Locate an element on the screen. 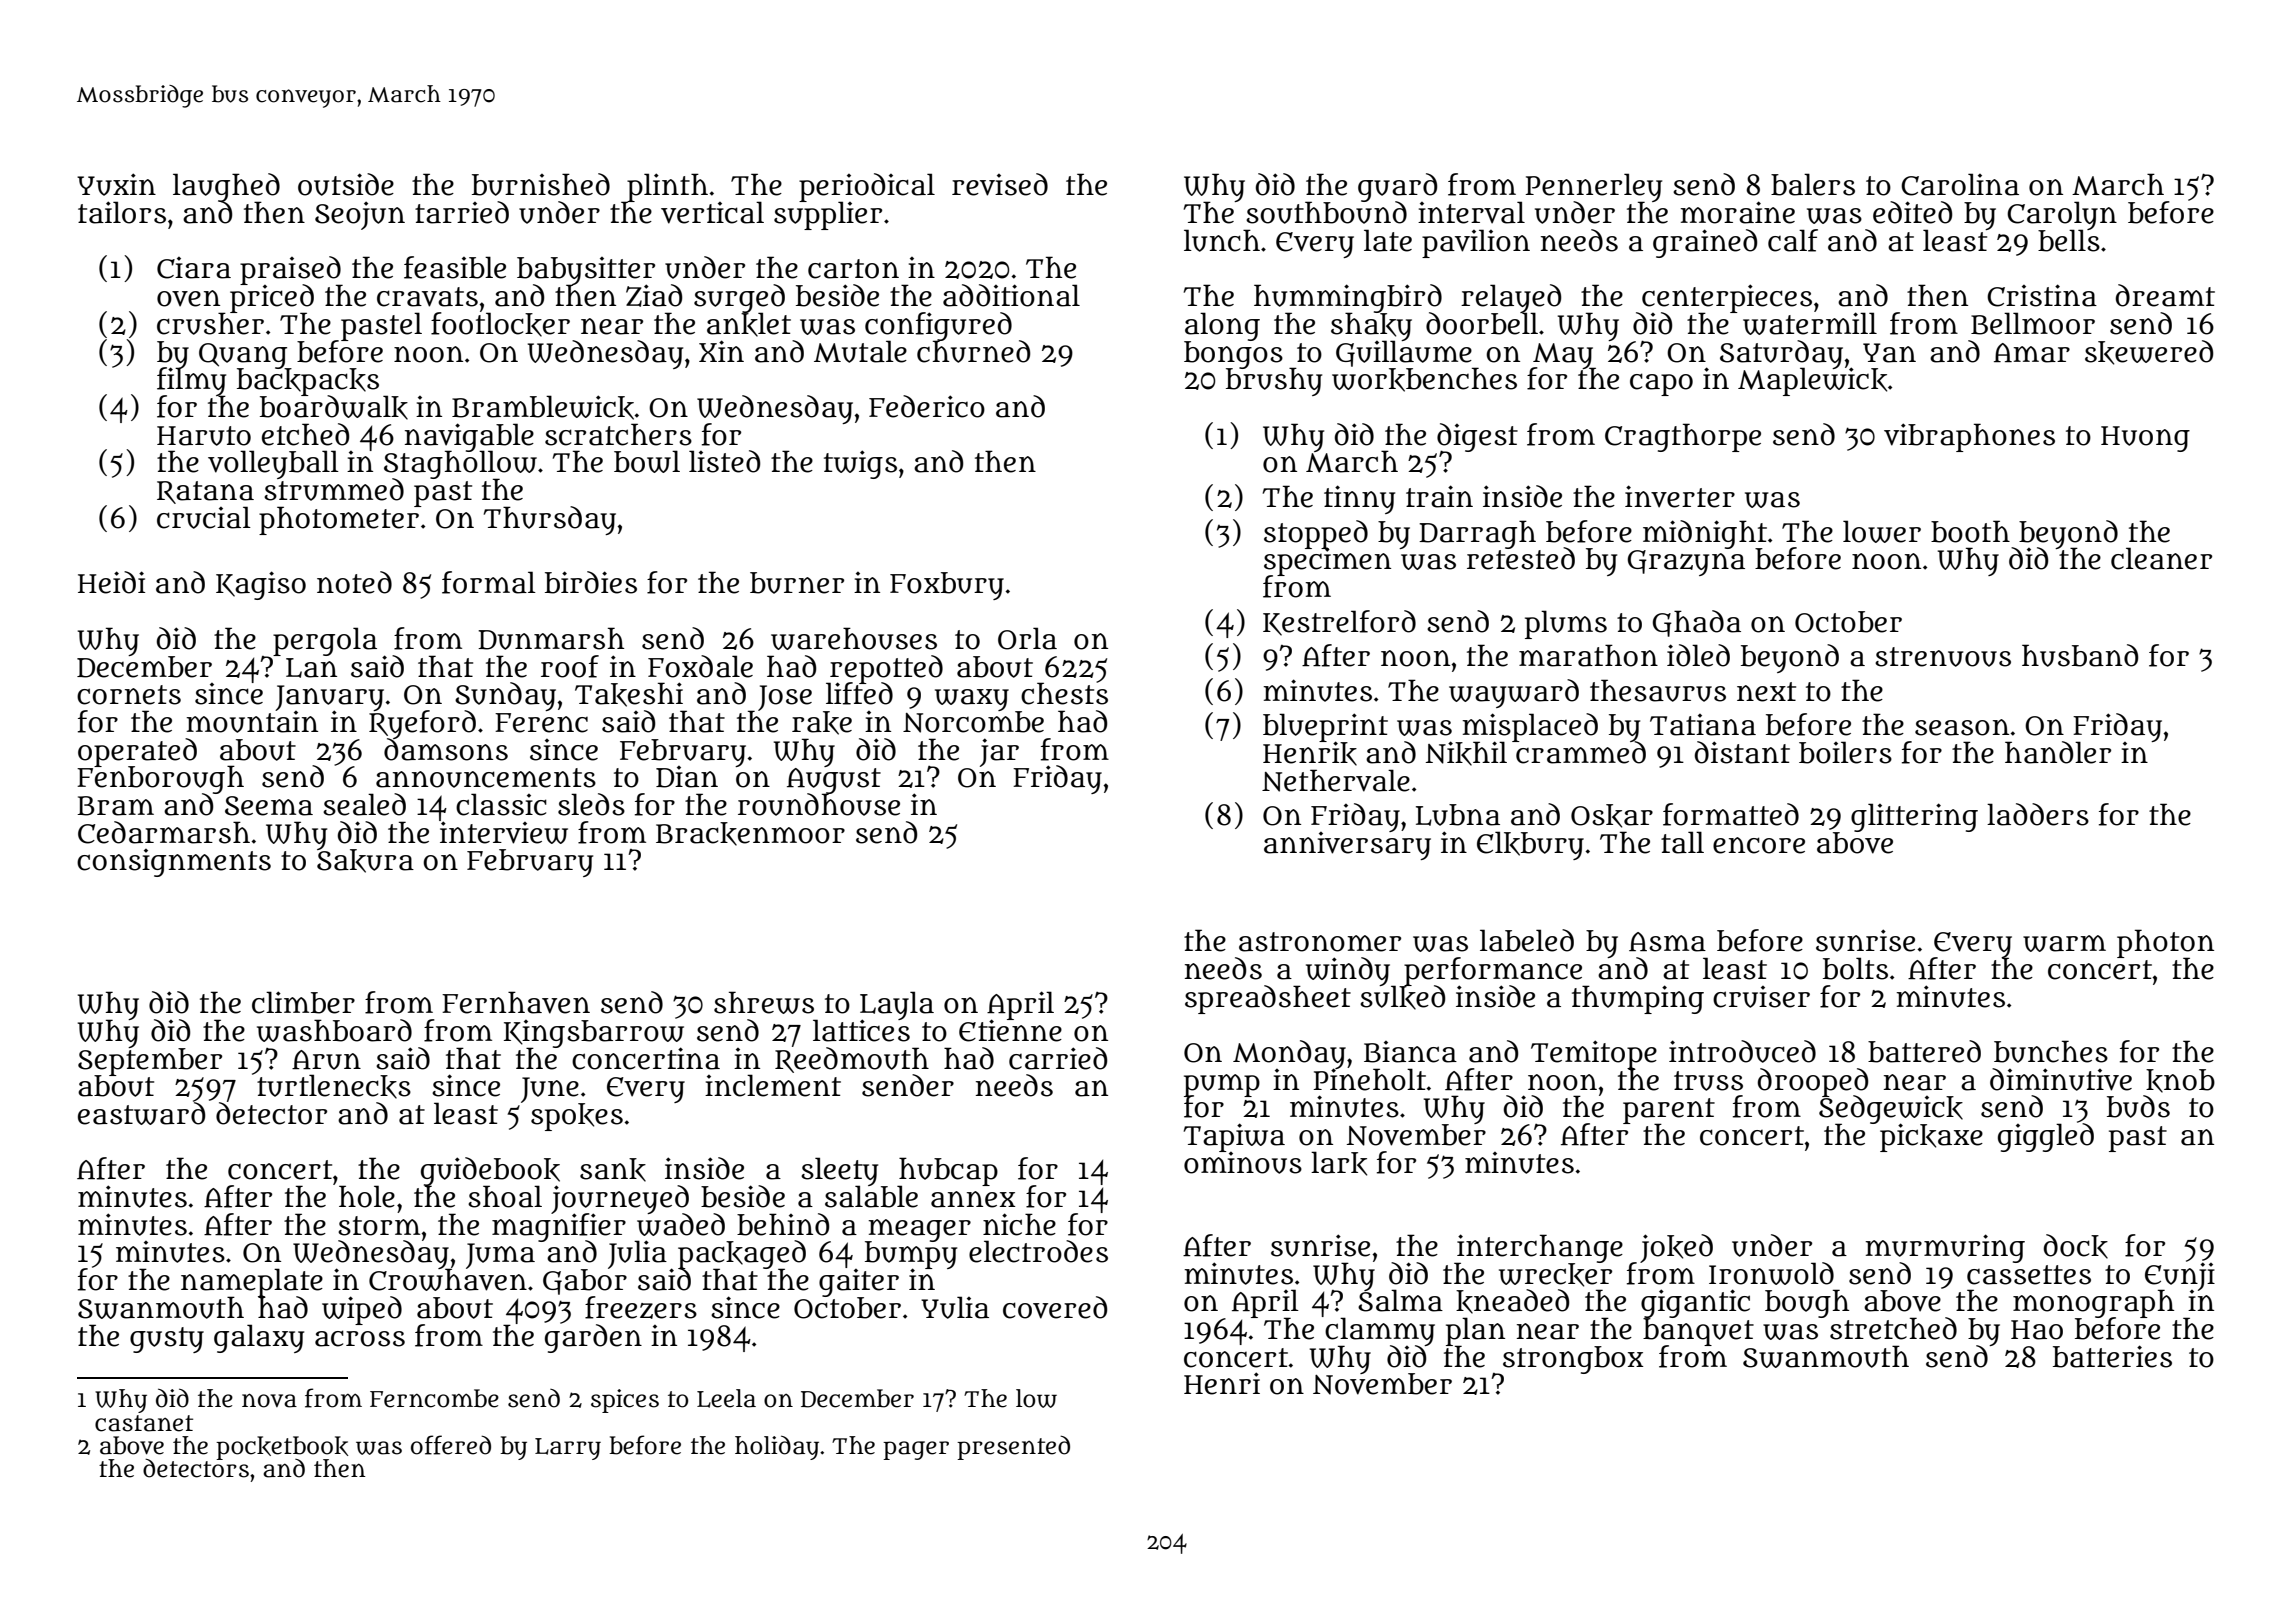  revised is located at coordinates (1000, 184).
